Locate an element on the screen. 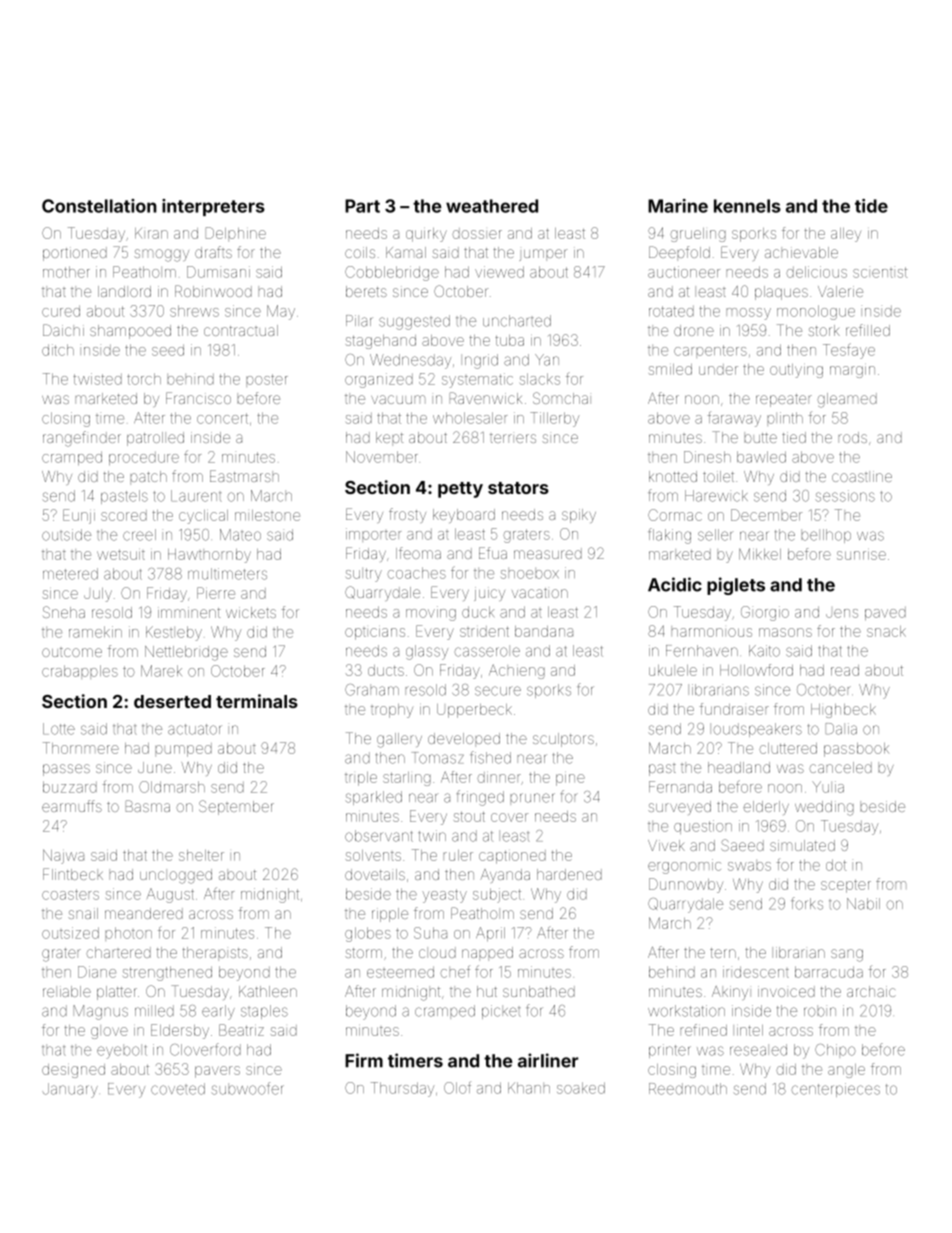 The width and height of the screenshot is (952, 1233). sunrise is located at coordinates (861, 555).
